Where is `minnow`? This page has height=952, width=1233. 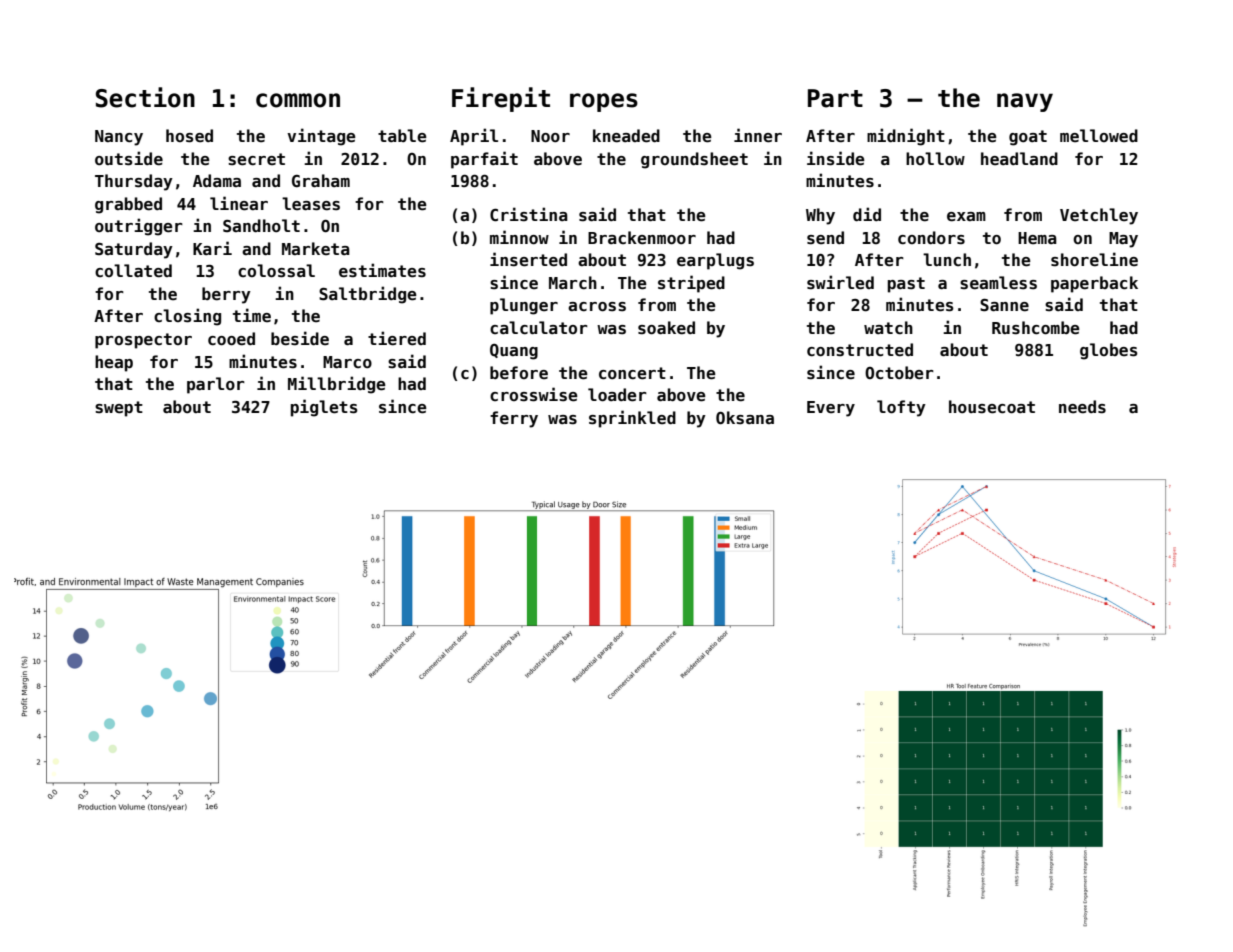
minnow is located at coordinates (519, 237).
